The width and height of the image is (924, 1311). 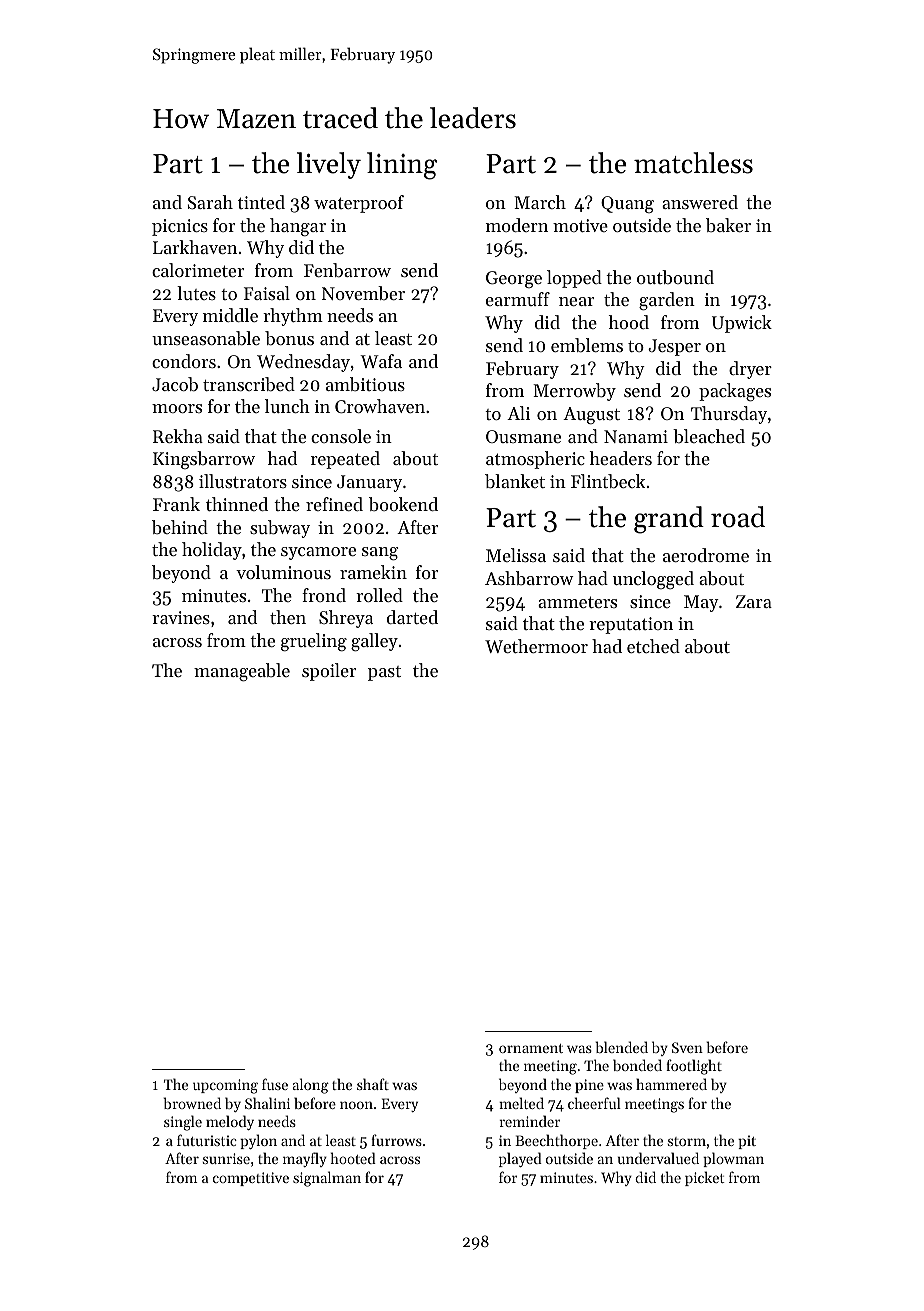 I want to click on grueling, so click(x=314, y=642).
